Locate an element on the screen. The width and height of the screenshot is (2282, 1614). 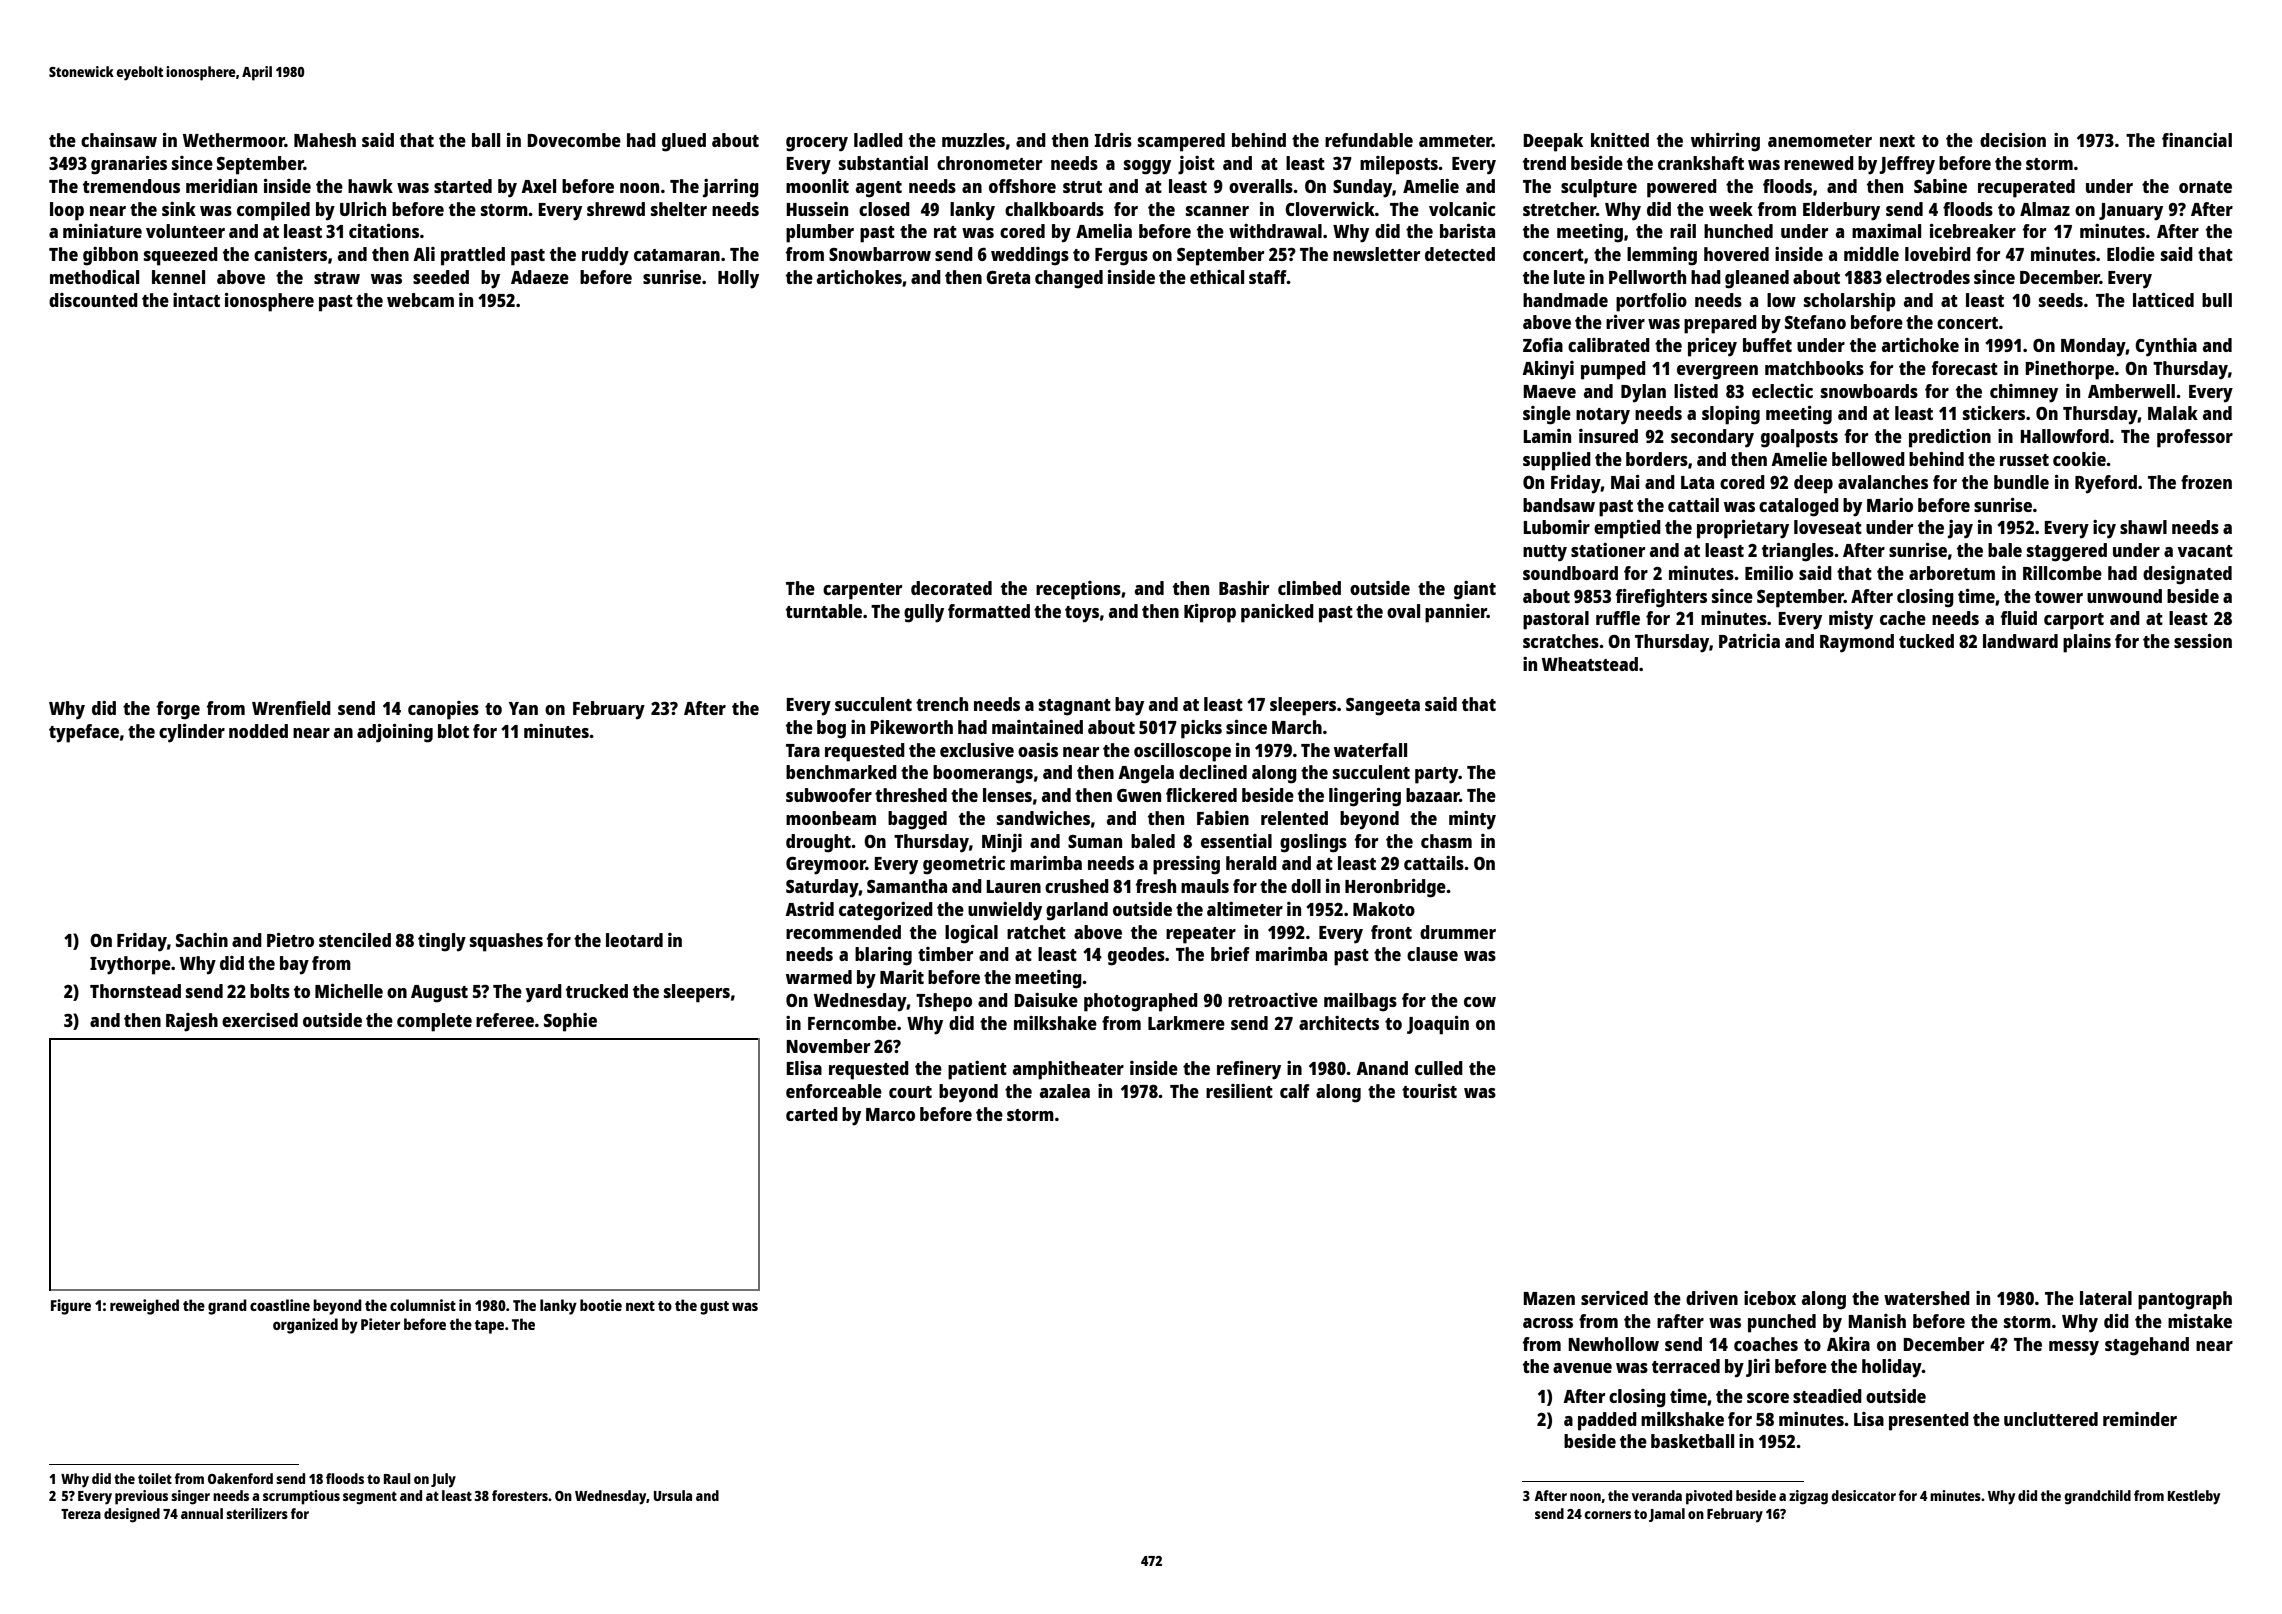
Idris is located at coordinates (1113, 140).
